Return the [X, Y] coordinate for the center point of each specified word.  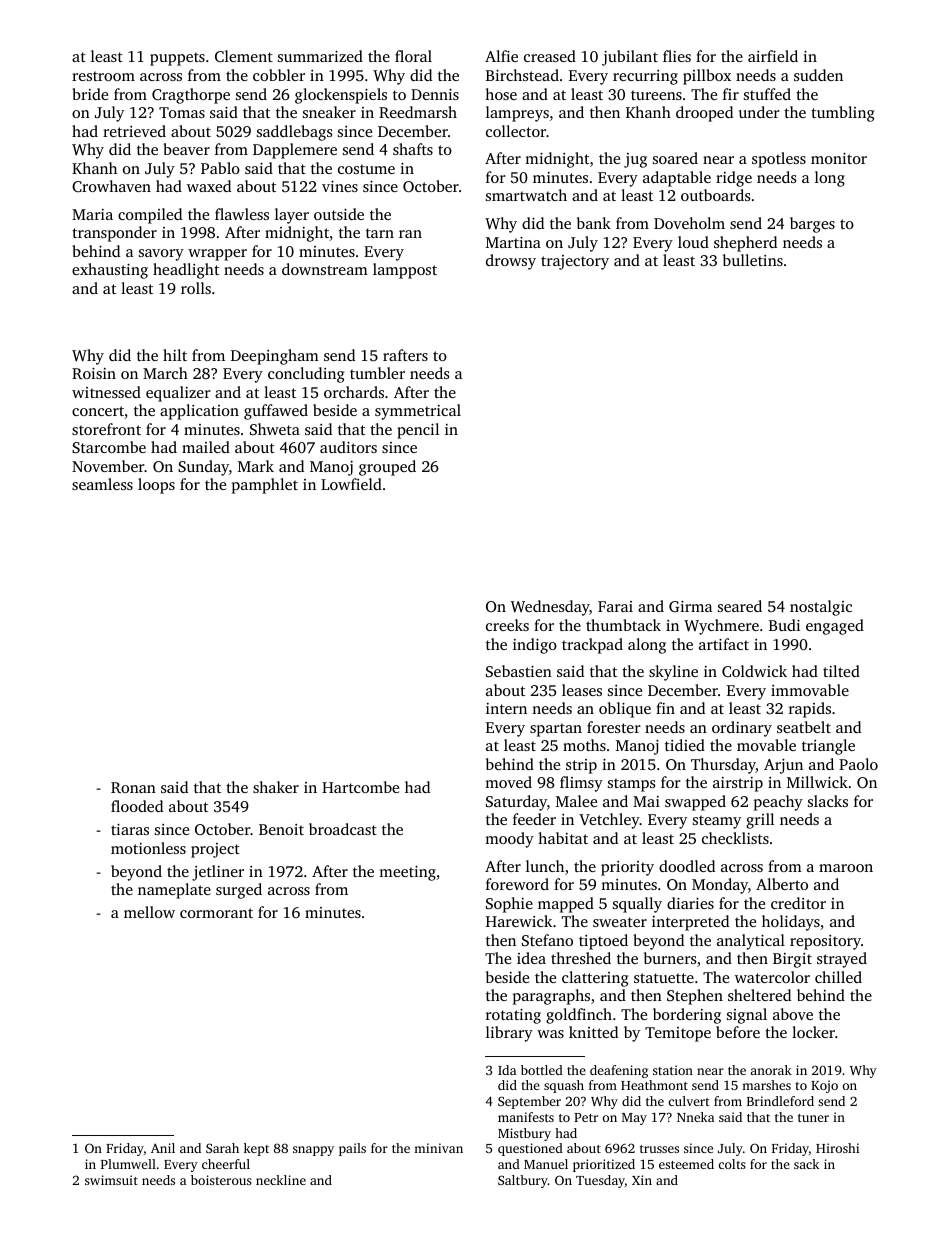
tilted [841, 671]
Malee [576, 801]
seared [740, 606]
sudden [818, 75]
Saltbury [523, 1181]
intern [506, 708]
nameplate [174, 891]
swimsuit [111, 1180]
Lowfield [351, 484]
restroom [103, 76]
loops [156, 486]
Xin [642, 1180]
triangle [828, 747]
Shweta [275, 429]
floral [413, 56]
